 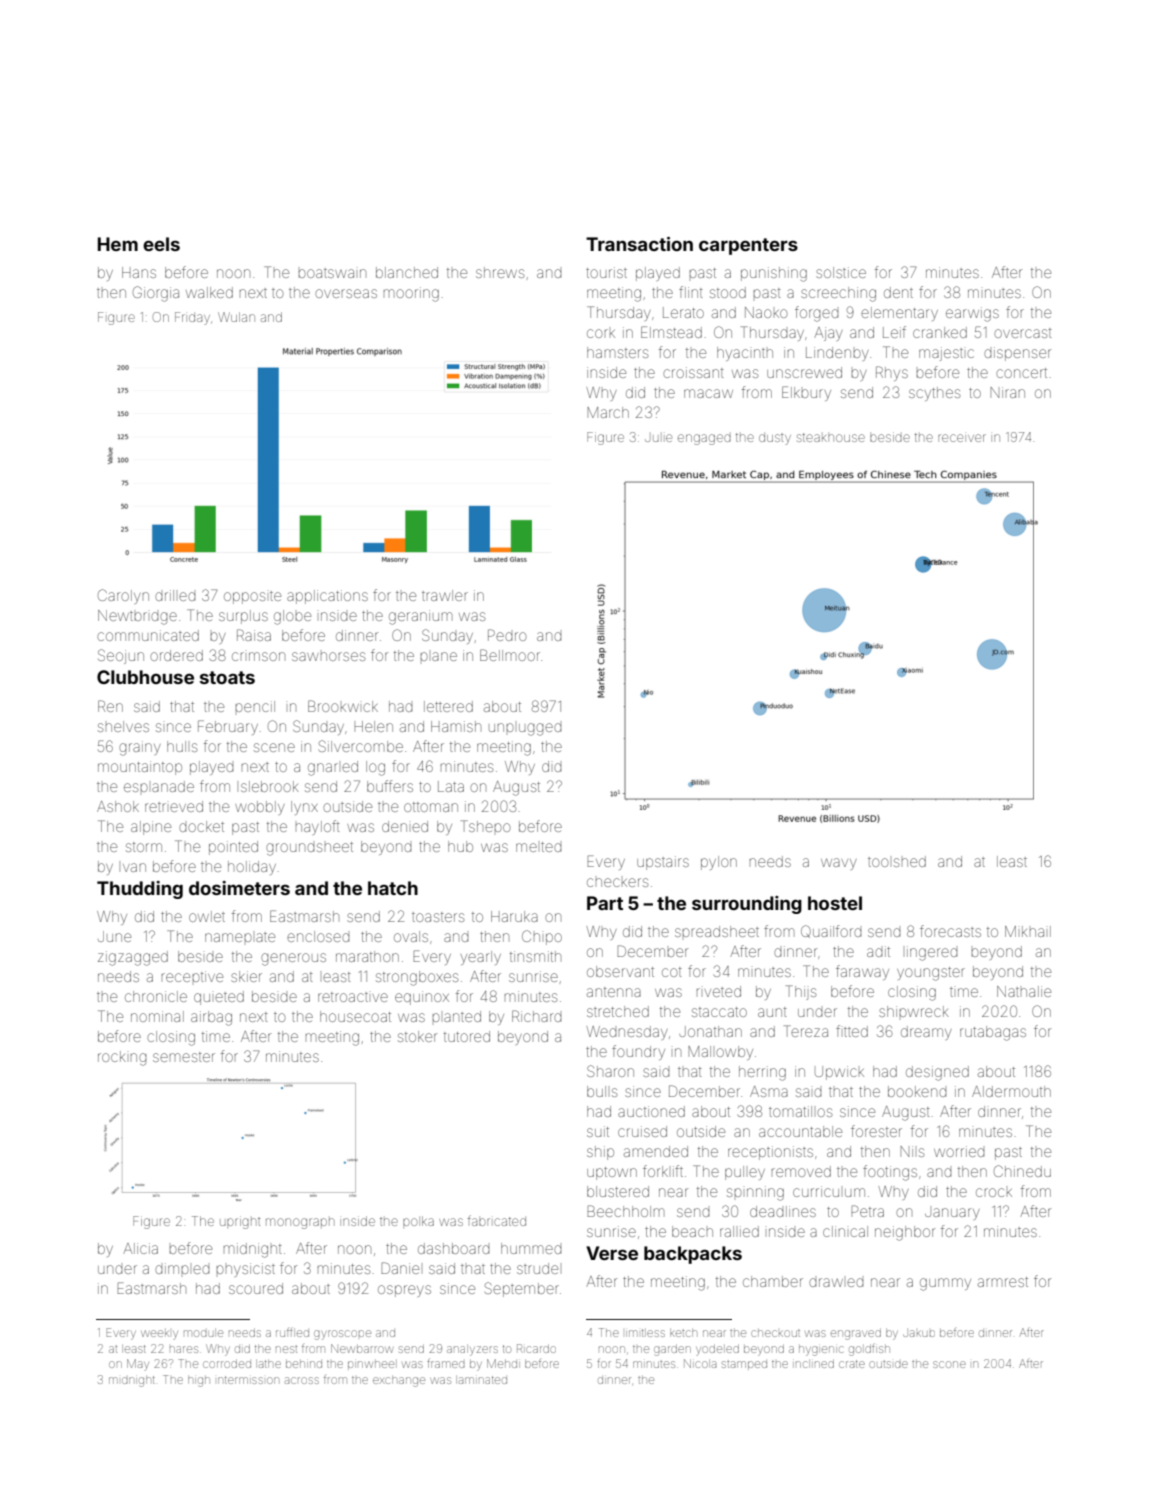 I want to click on enclosed, so click(x=318, y=936).
